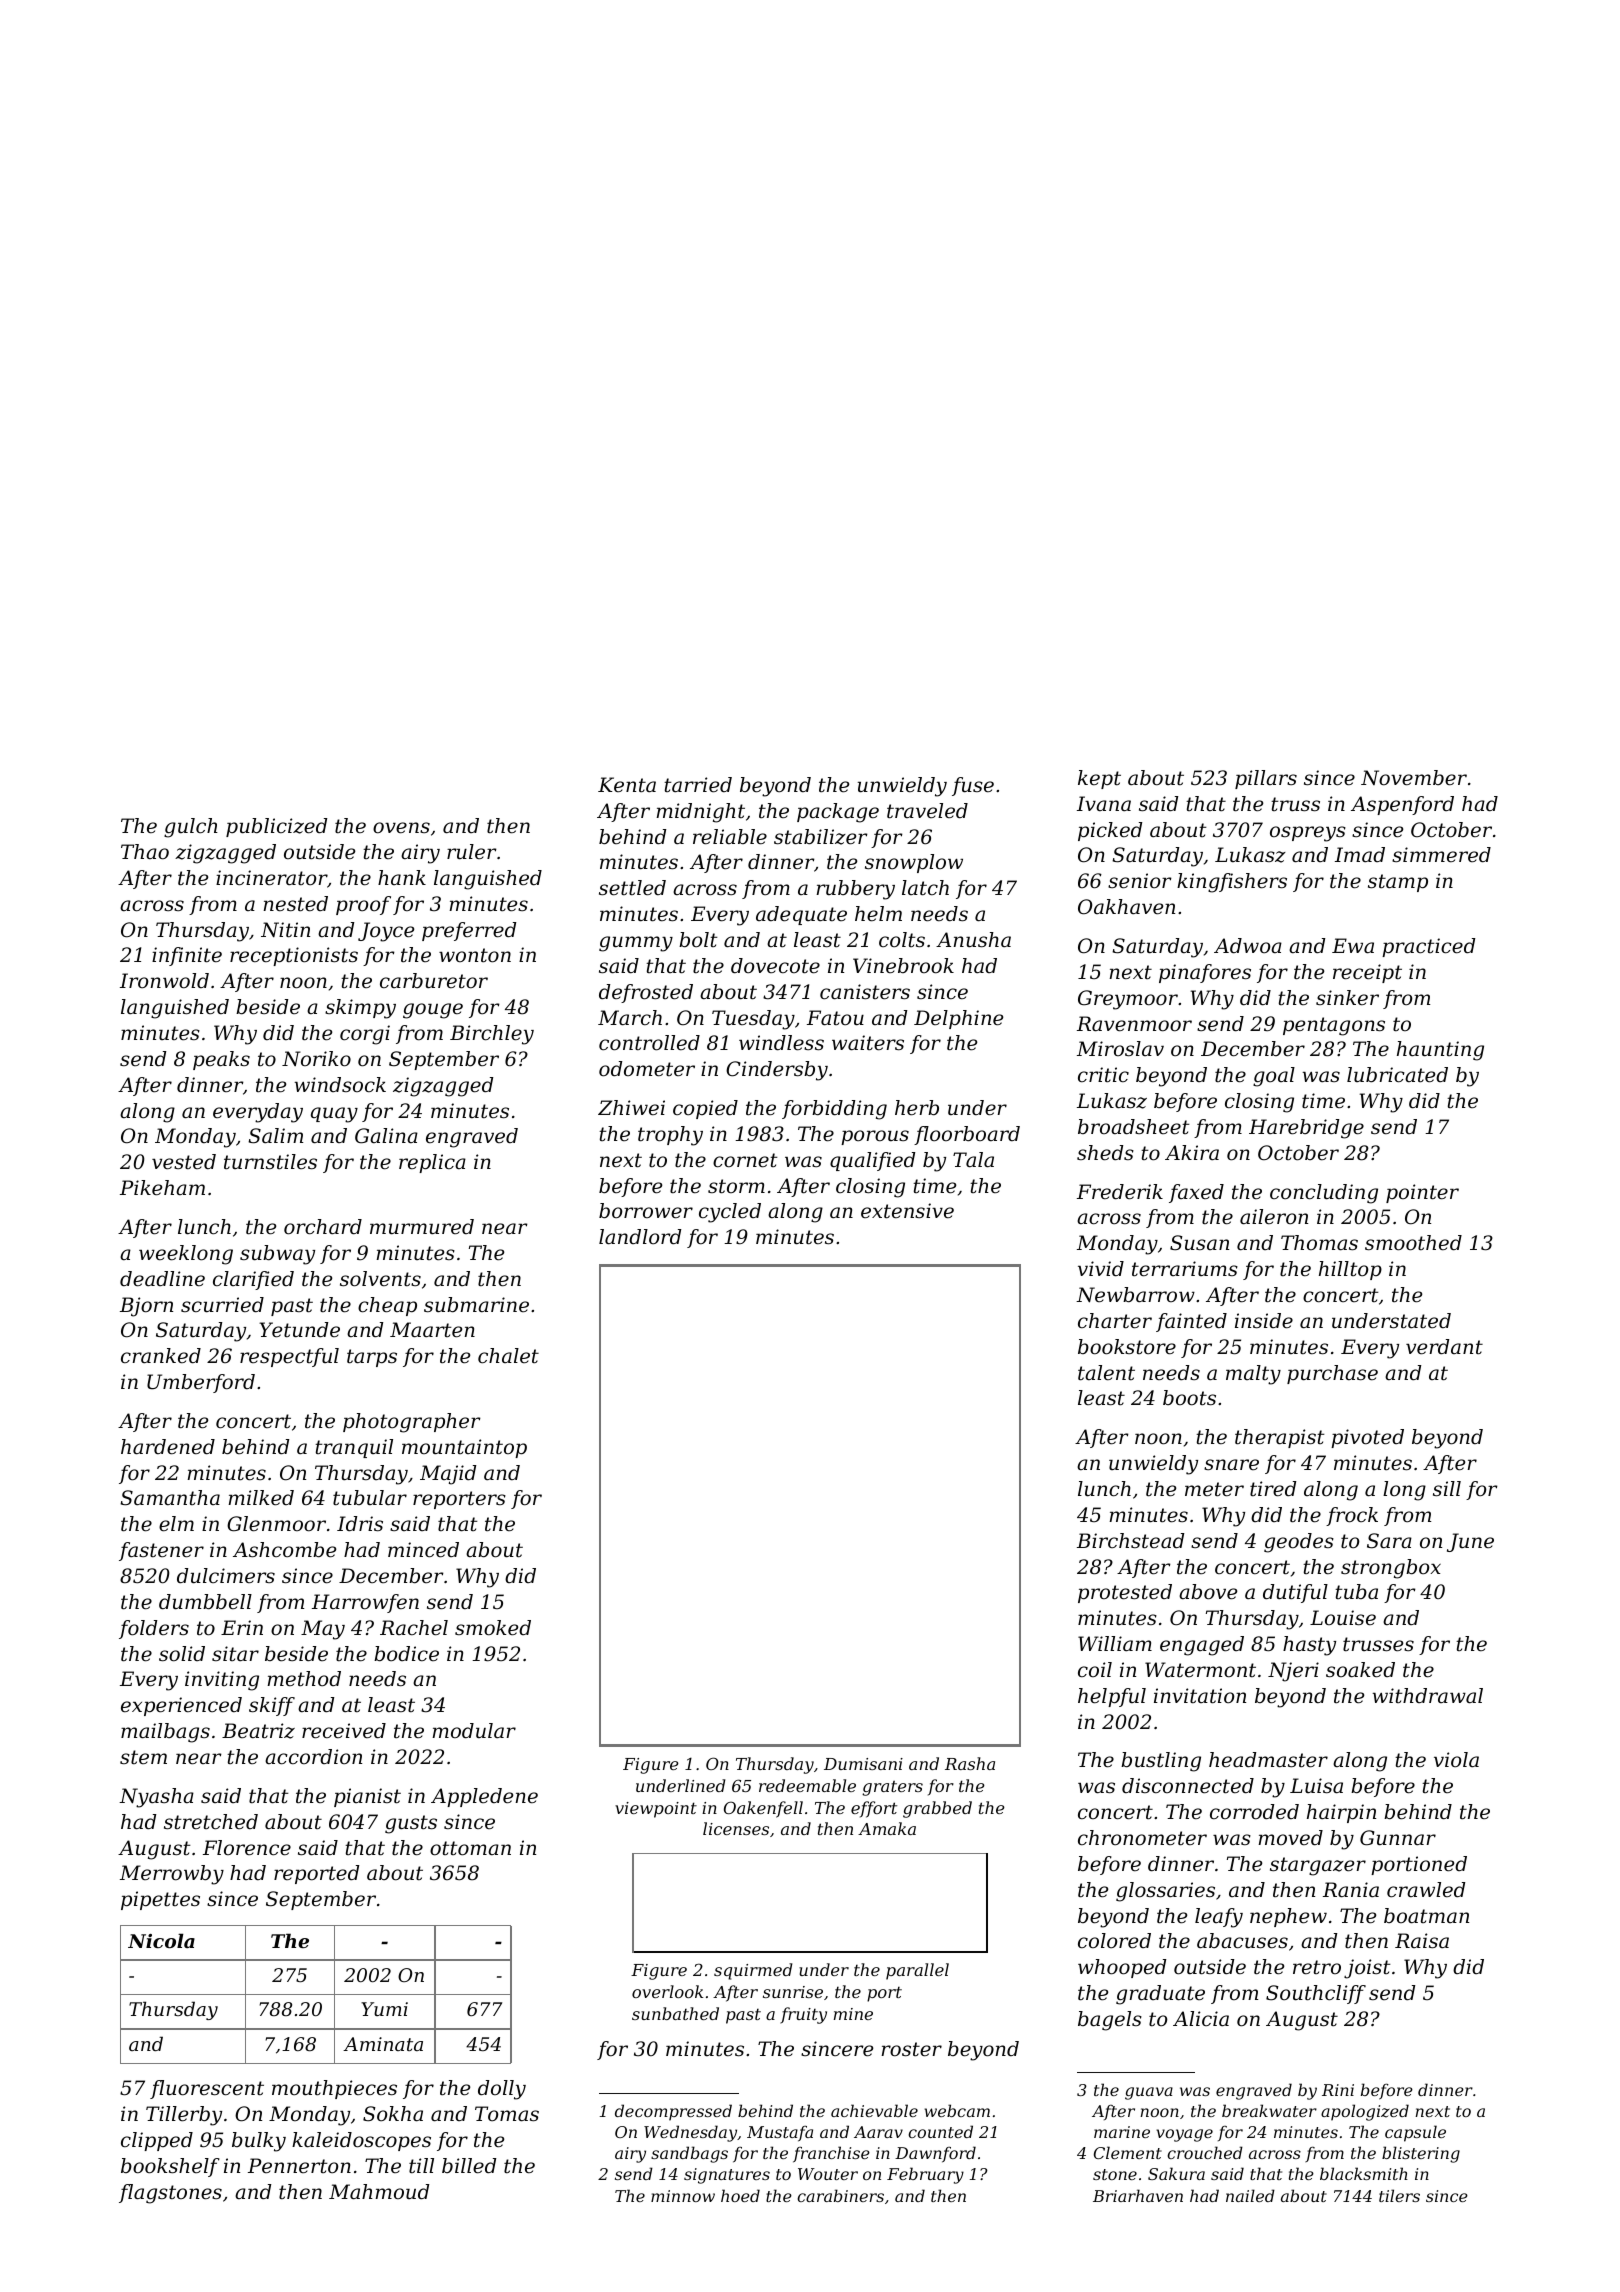 This document has width=1620, height=2292. Describe the element at coordinates (493, 1628) in the document. I see `smoked` at that location.
